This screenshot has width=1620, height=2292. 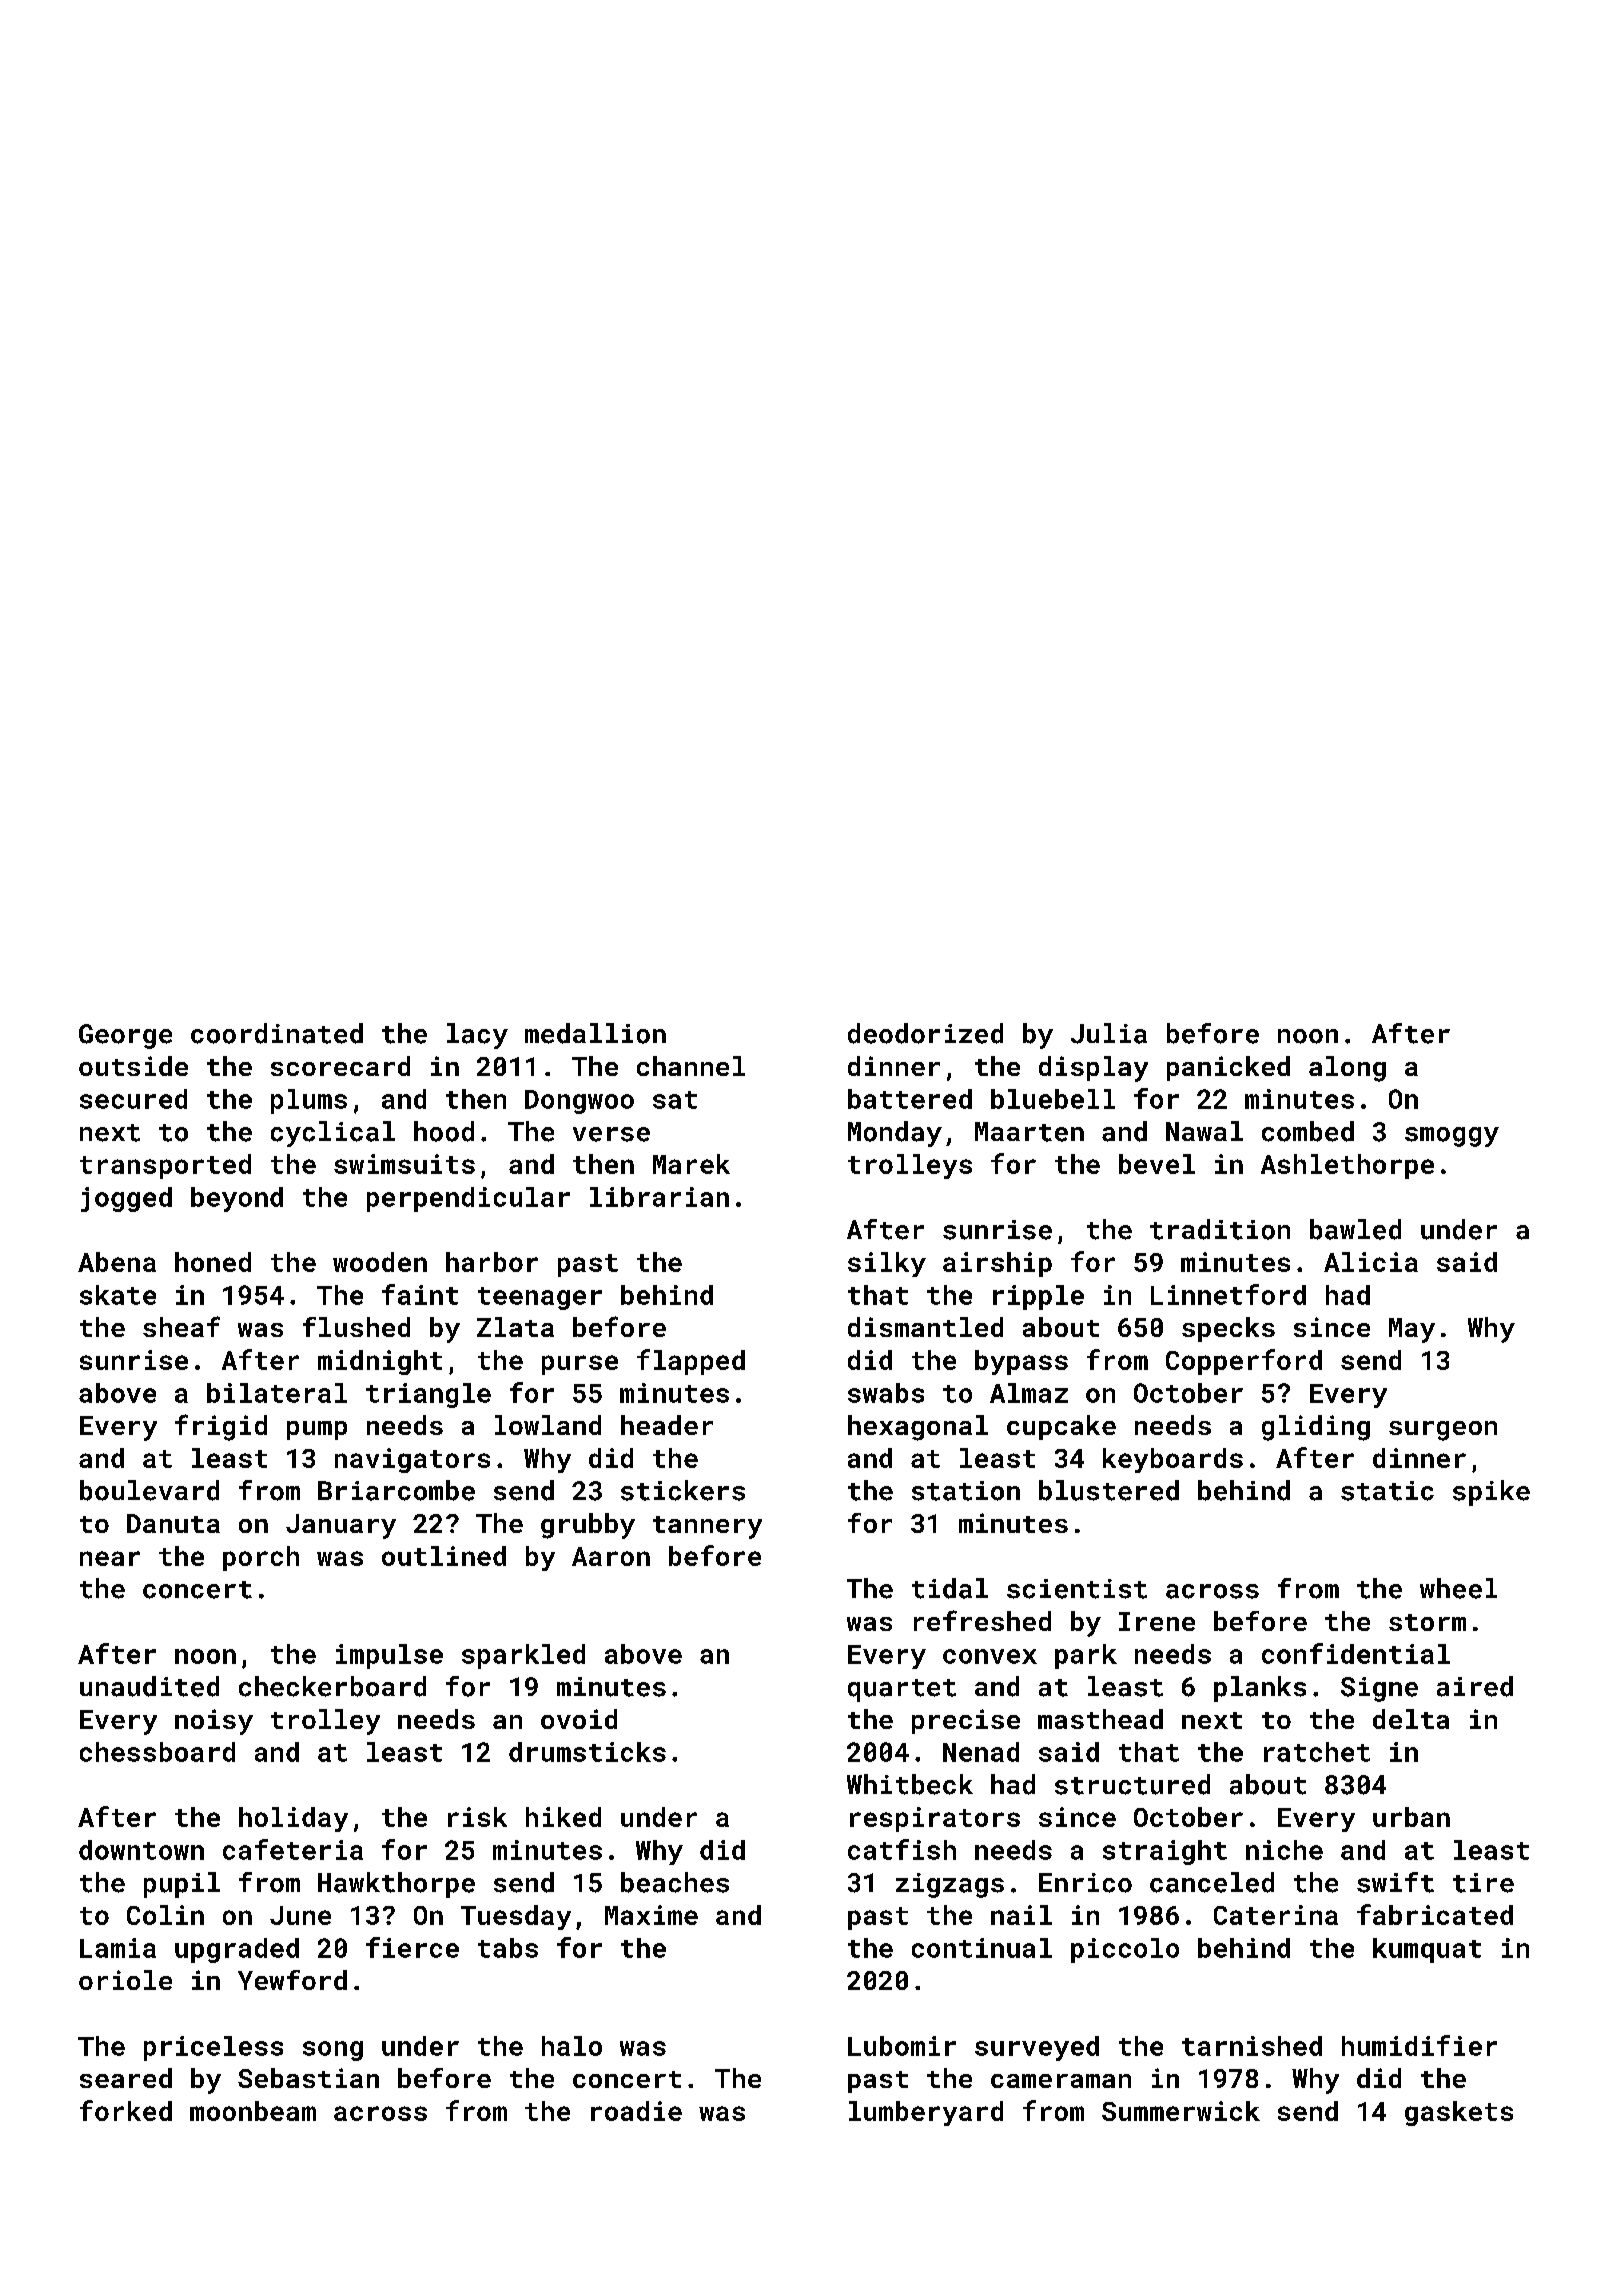 What do you see at coordinates (1387, 1491) in the screenshot?
I see `static` at bounding box center [1387, 1491].
